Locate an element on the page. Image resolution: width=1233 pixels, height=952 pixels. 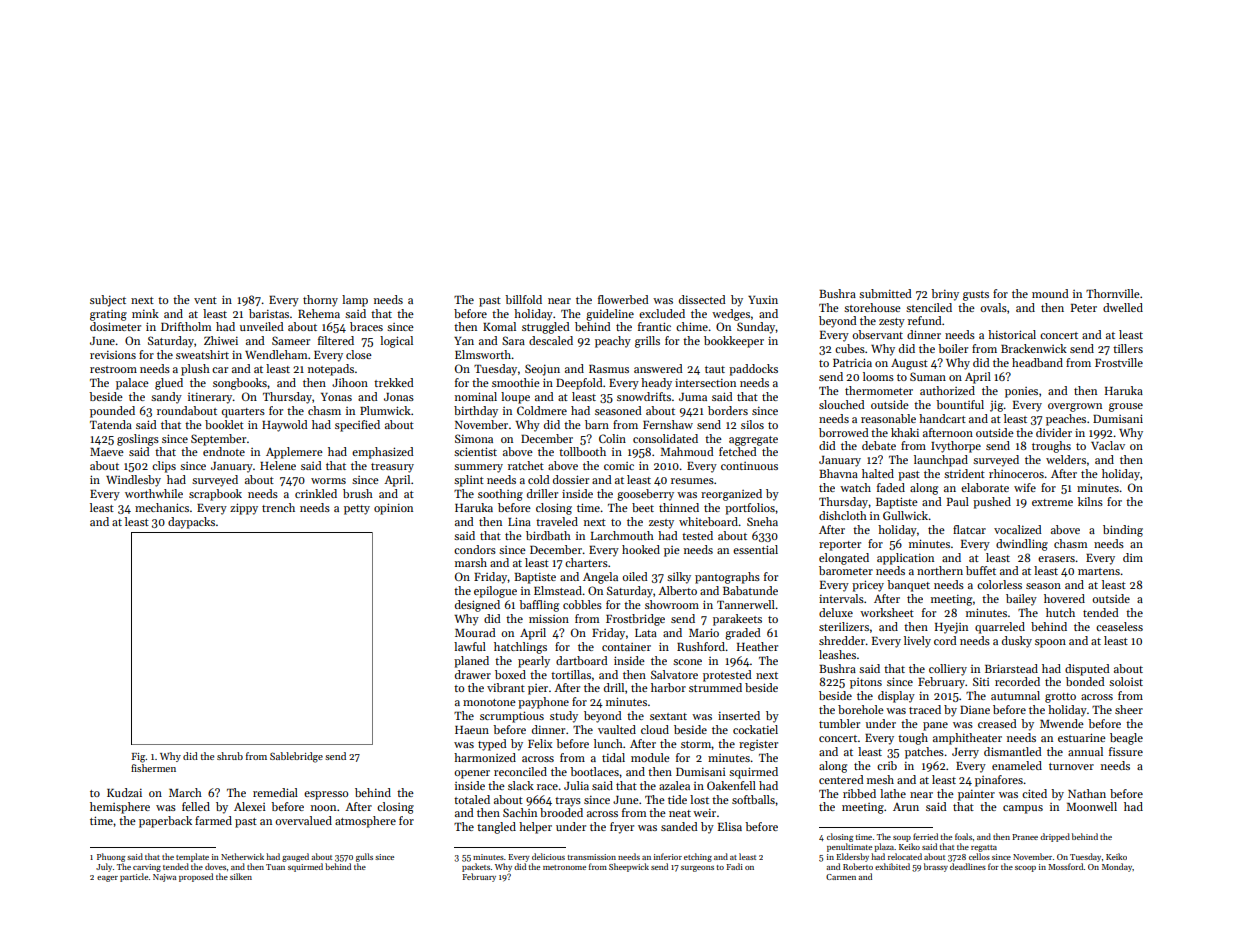
marsh is located at coordinates (471, 562).
